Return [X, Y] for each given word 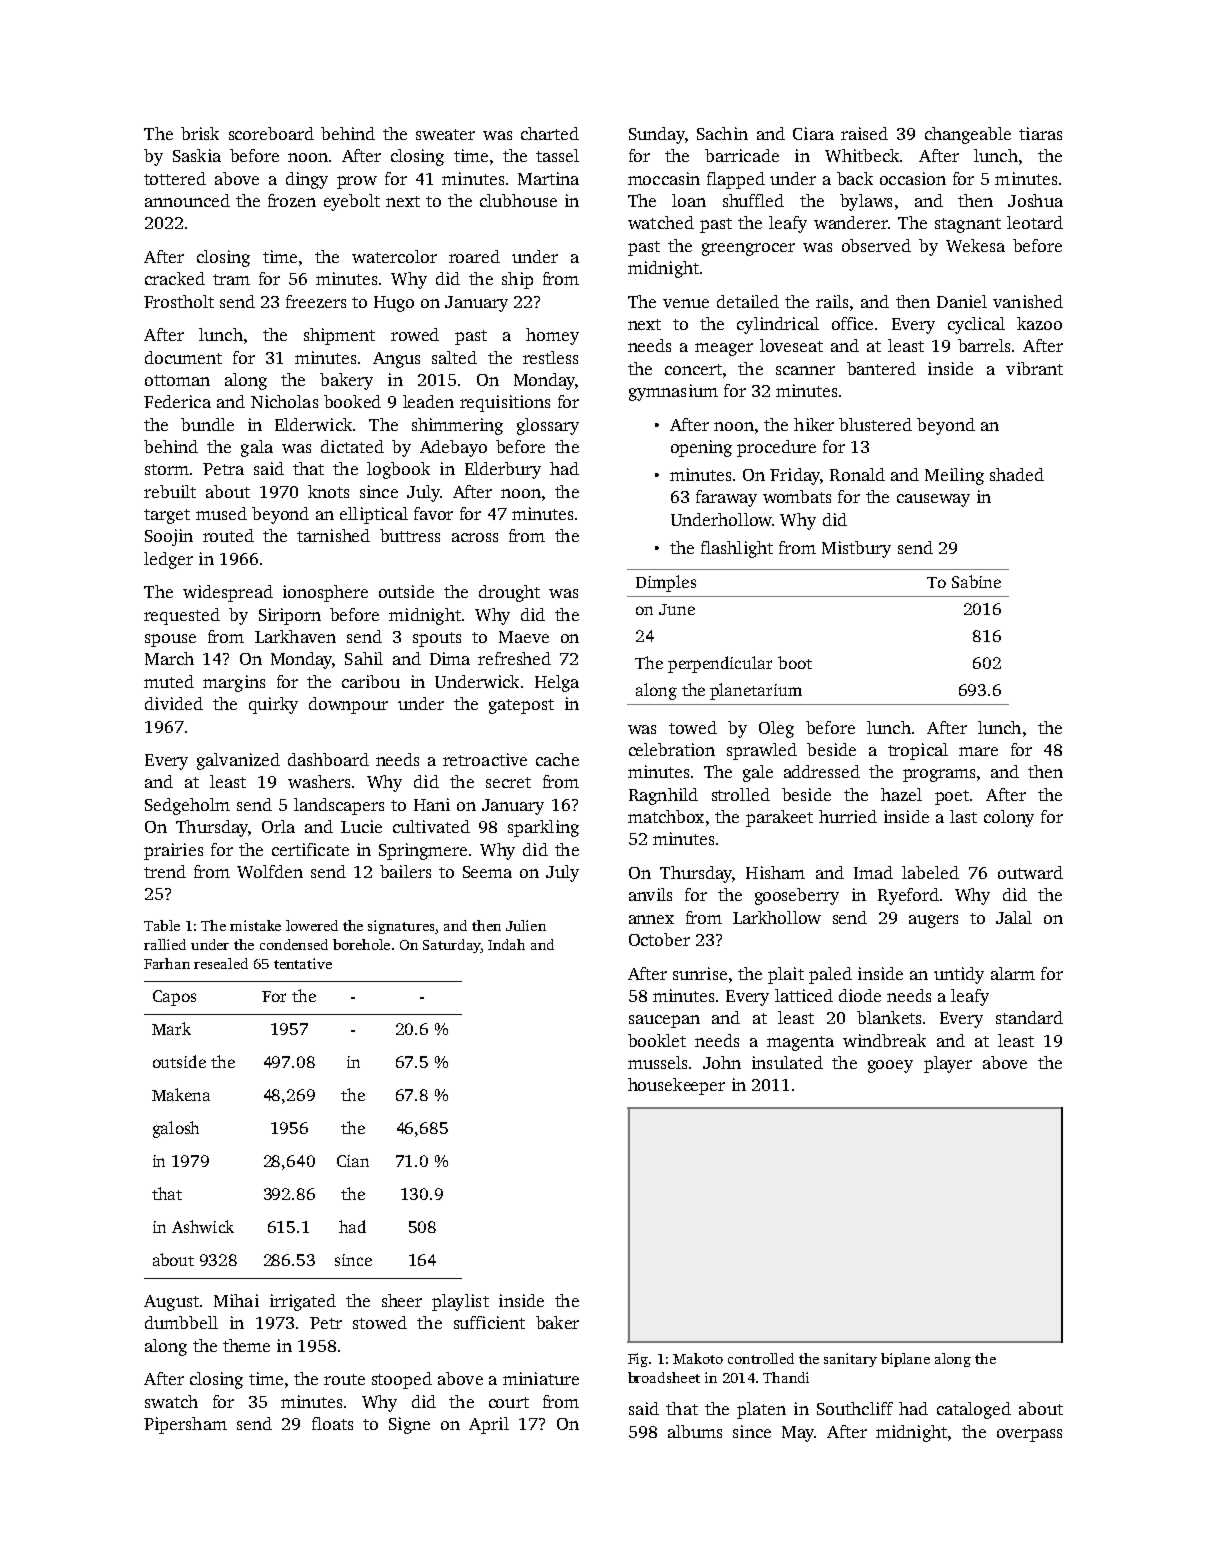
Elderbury [503, 470]
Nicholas [284, 401]
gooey [890, 1066]
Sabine [976, 581]
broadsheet [664, 1377]
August [171, 1303]
